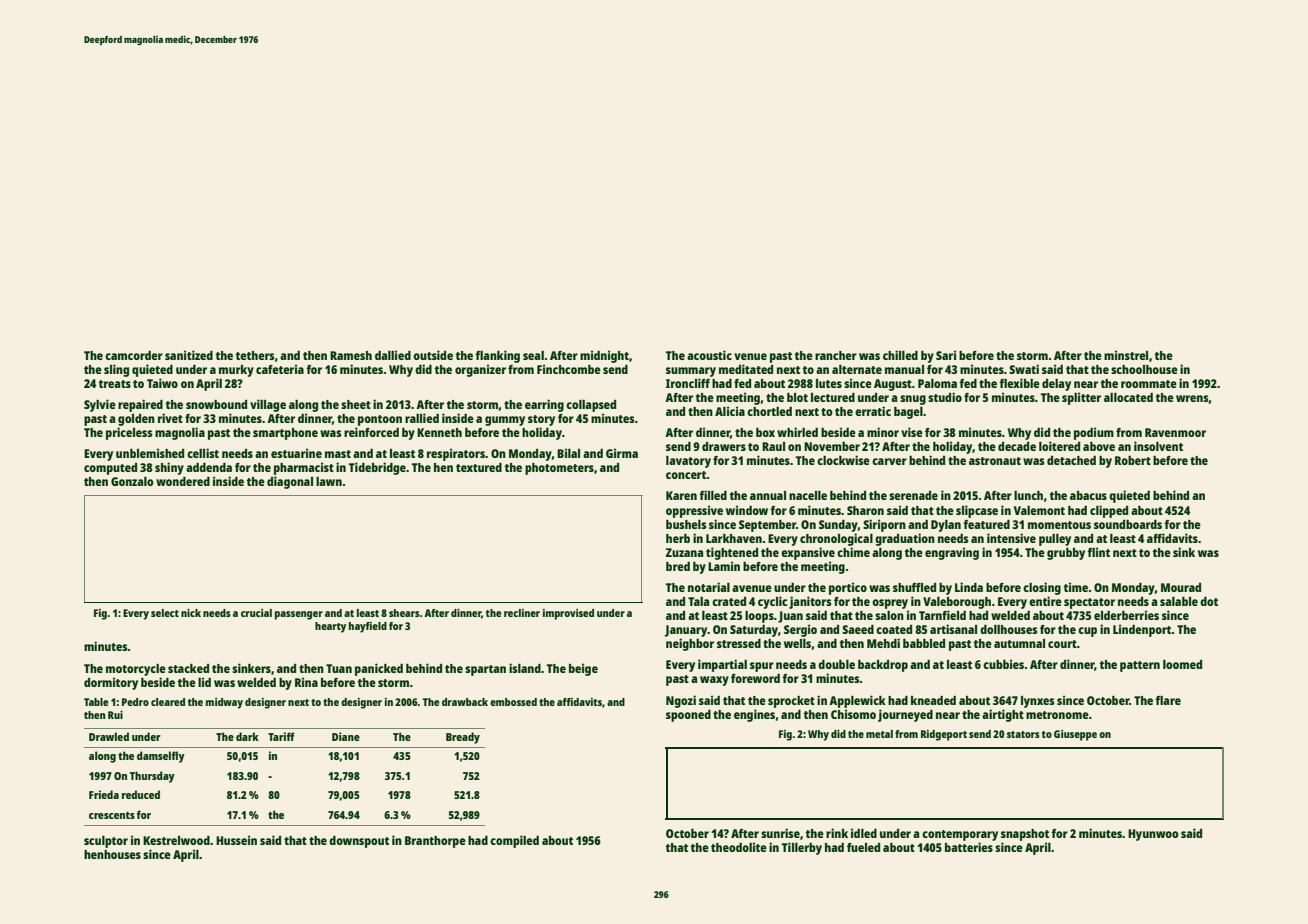 The height and width of the screenshot is (924, 1308). I want to click on island, so click(525, 668).
